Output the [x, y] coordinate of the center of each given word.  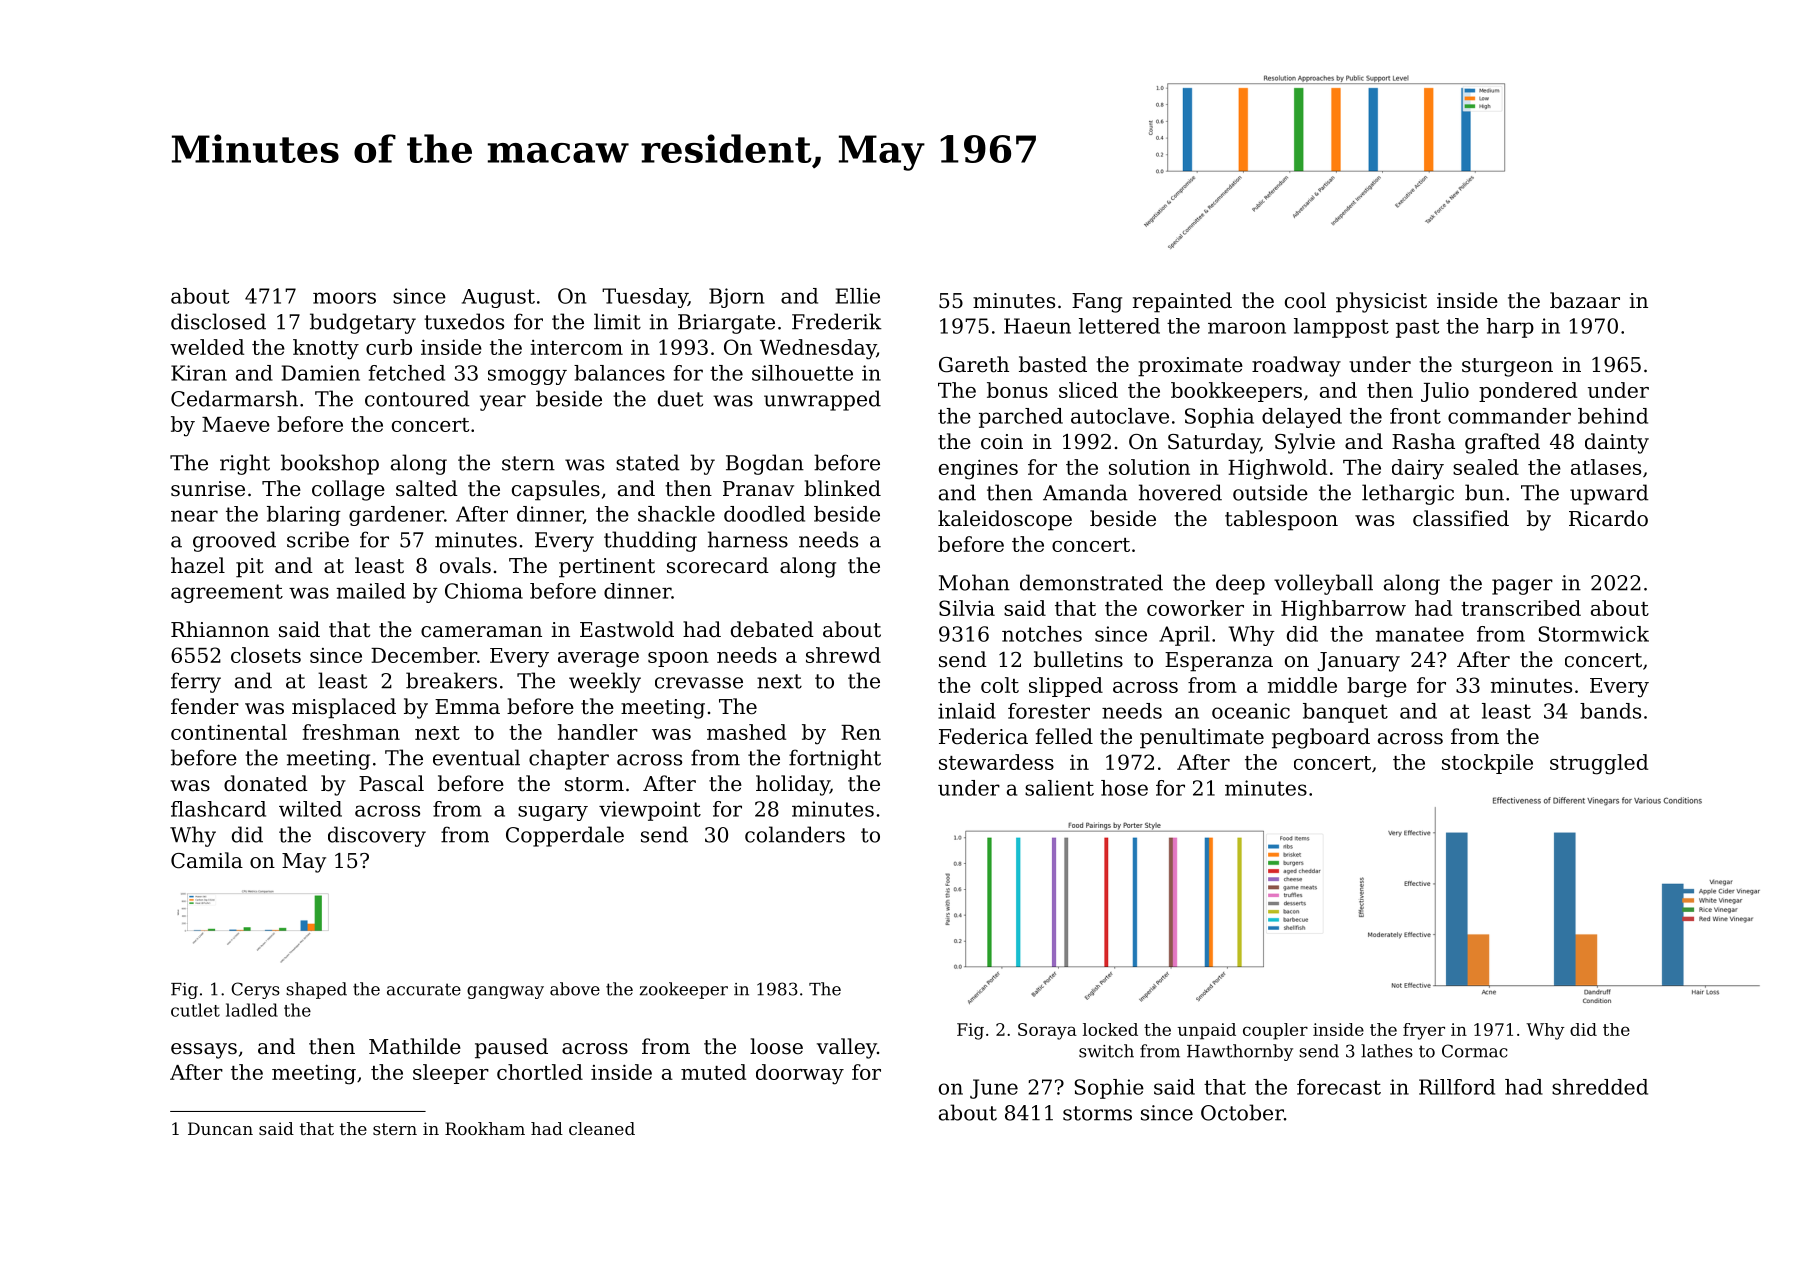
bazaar [1585, 300]
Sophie [1109, 1089]
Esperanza [1219, 662]
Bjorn [736, 298]
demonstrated [1091, 582]
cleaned [602, 1128]
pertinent [607, 568]
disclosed [218, 321]
